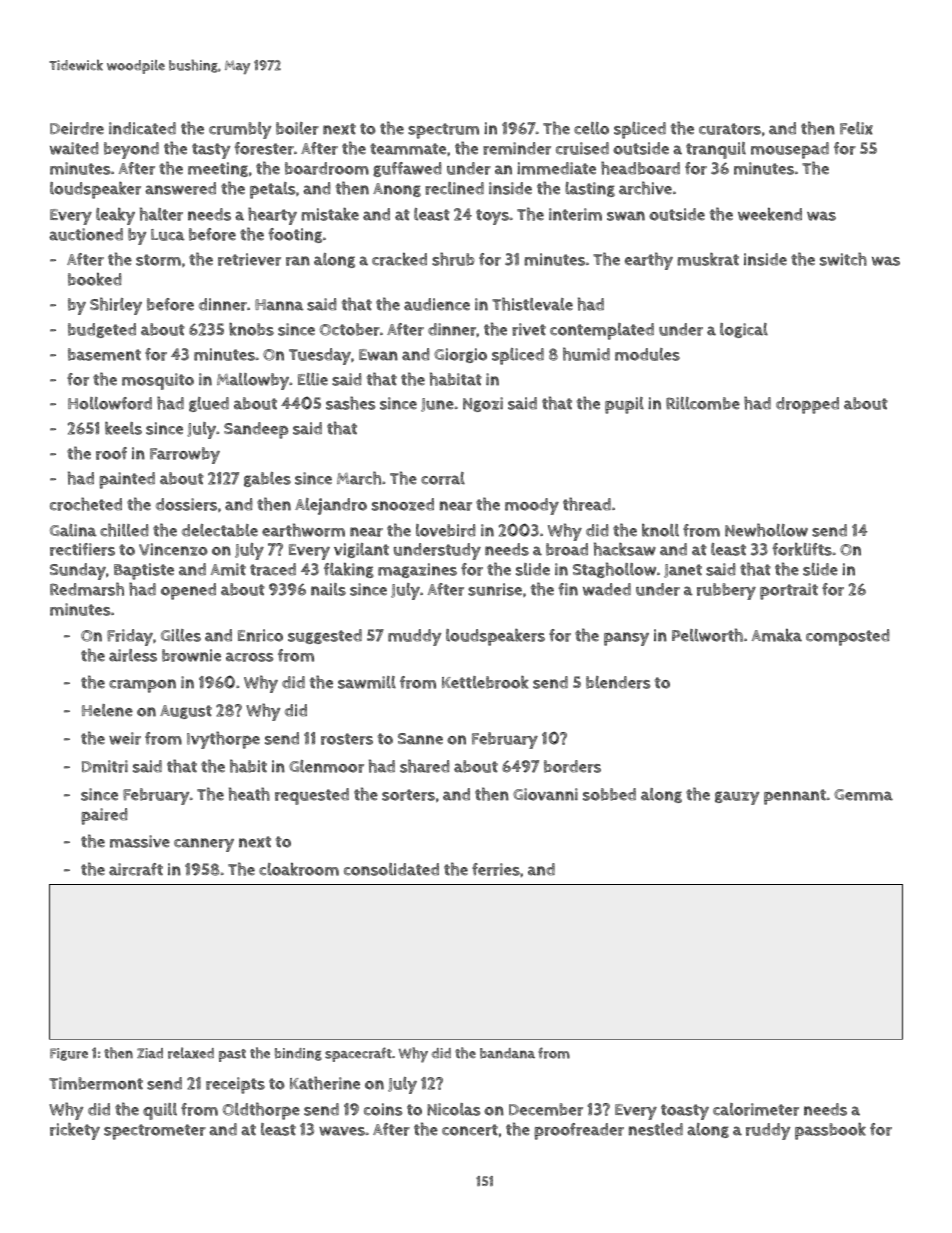  What do you see at coordinates (136, 869) in the screenshot?
I see `aircraft` at bounding box center [136, 869].
